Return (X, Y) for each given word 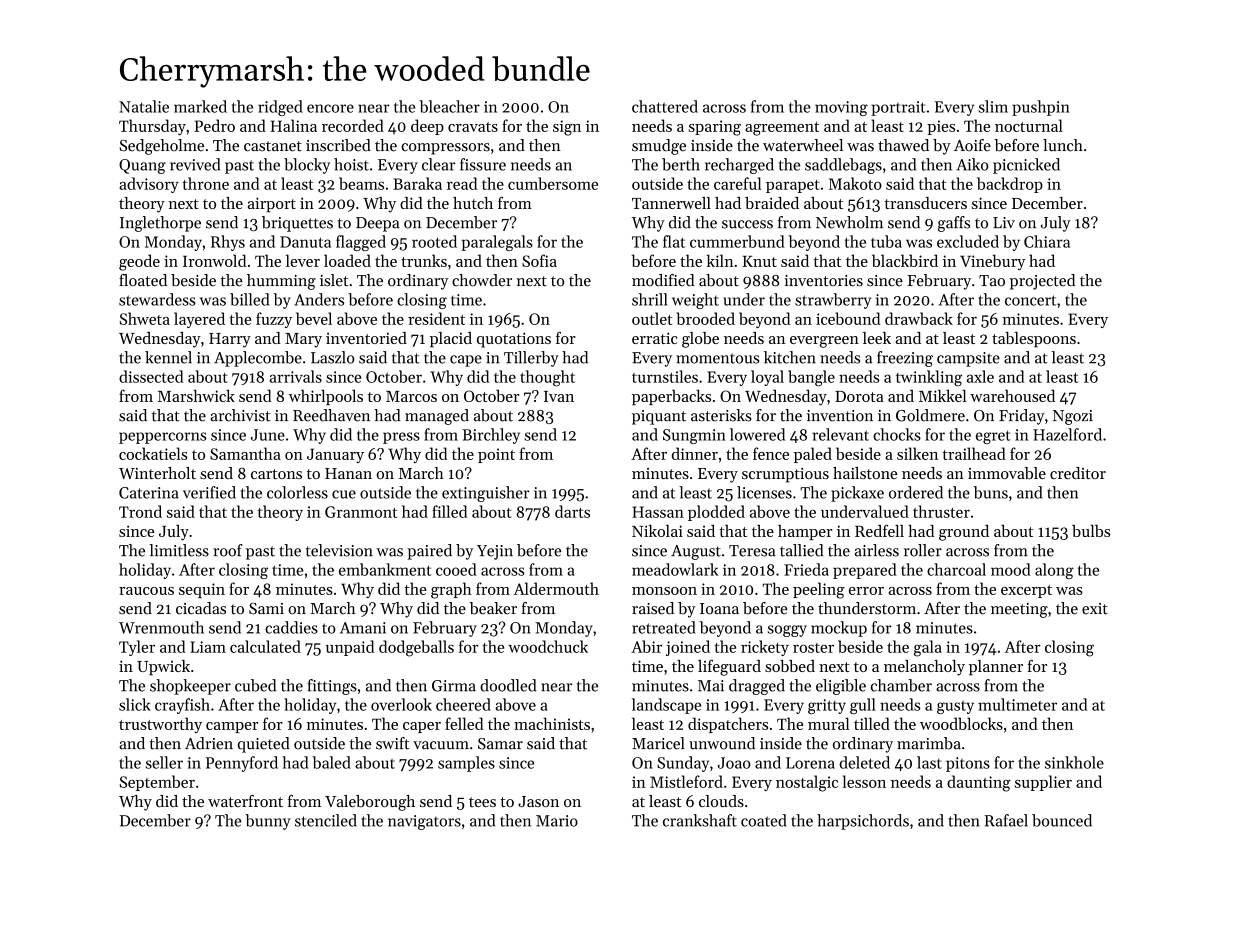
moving (841, 108)
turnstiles (665, 376)
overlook (401, 704)
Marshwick (196, 396)
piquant (659, 417)
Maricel (658, 743)
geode (139, 262)
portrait (898, 108)
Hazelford (1067, 434)
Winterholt (157, 473)
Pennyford (242, 764)
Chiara (1047, 241)
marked (200, 106)
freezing (905, 359)
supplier (1043, 783)
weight (695, 301)
